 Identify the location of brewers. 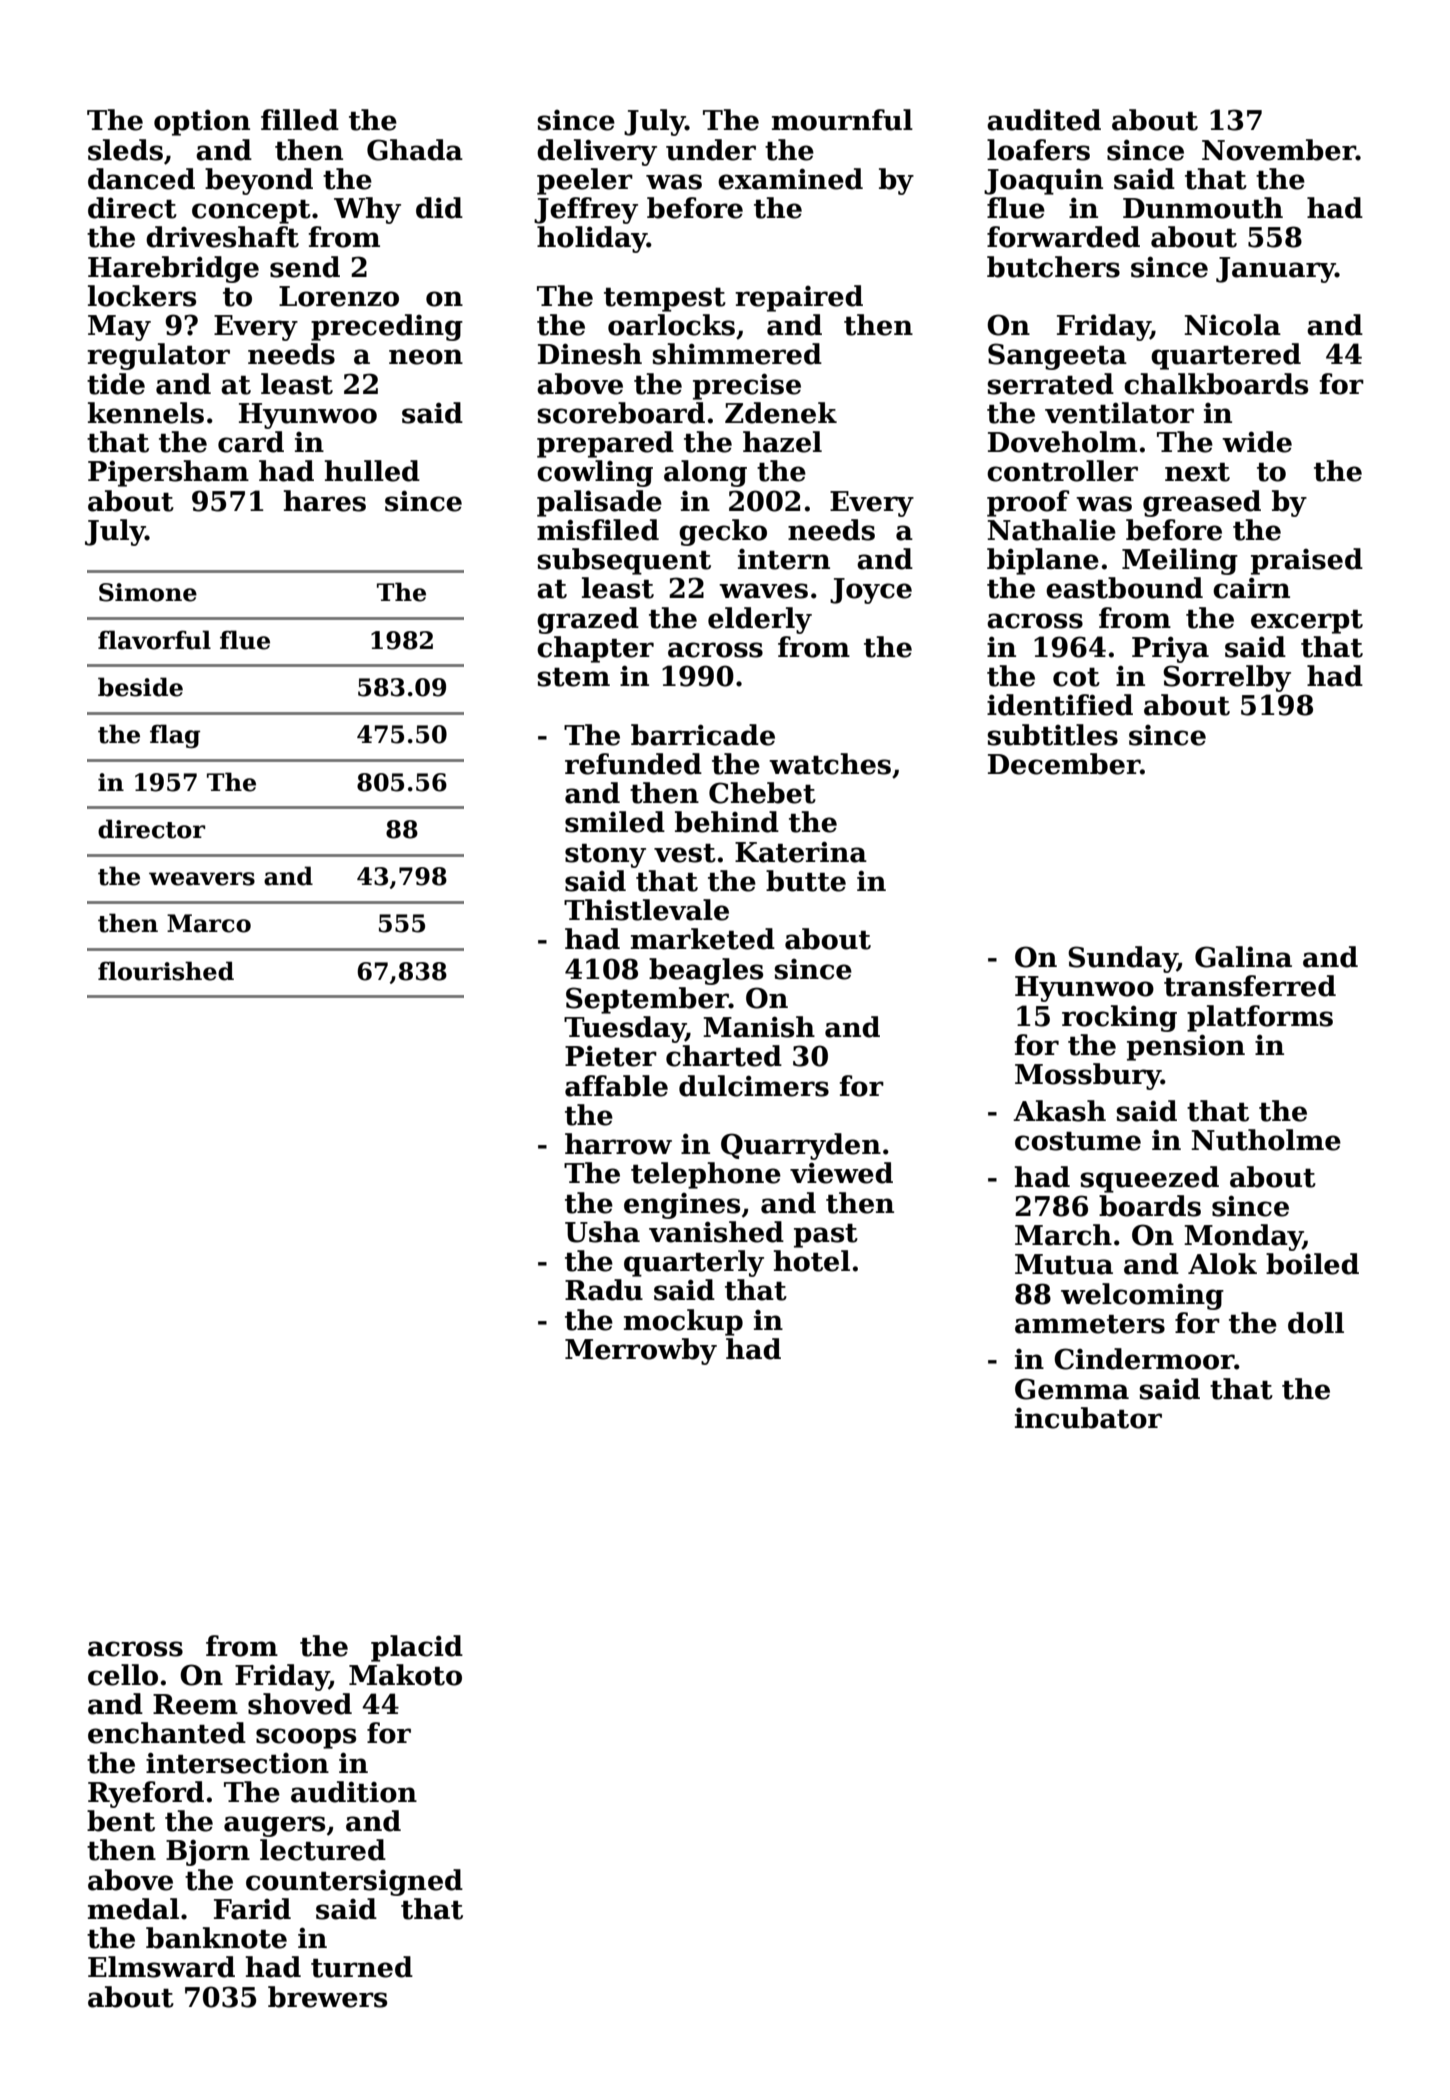
(327, 1997).
